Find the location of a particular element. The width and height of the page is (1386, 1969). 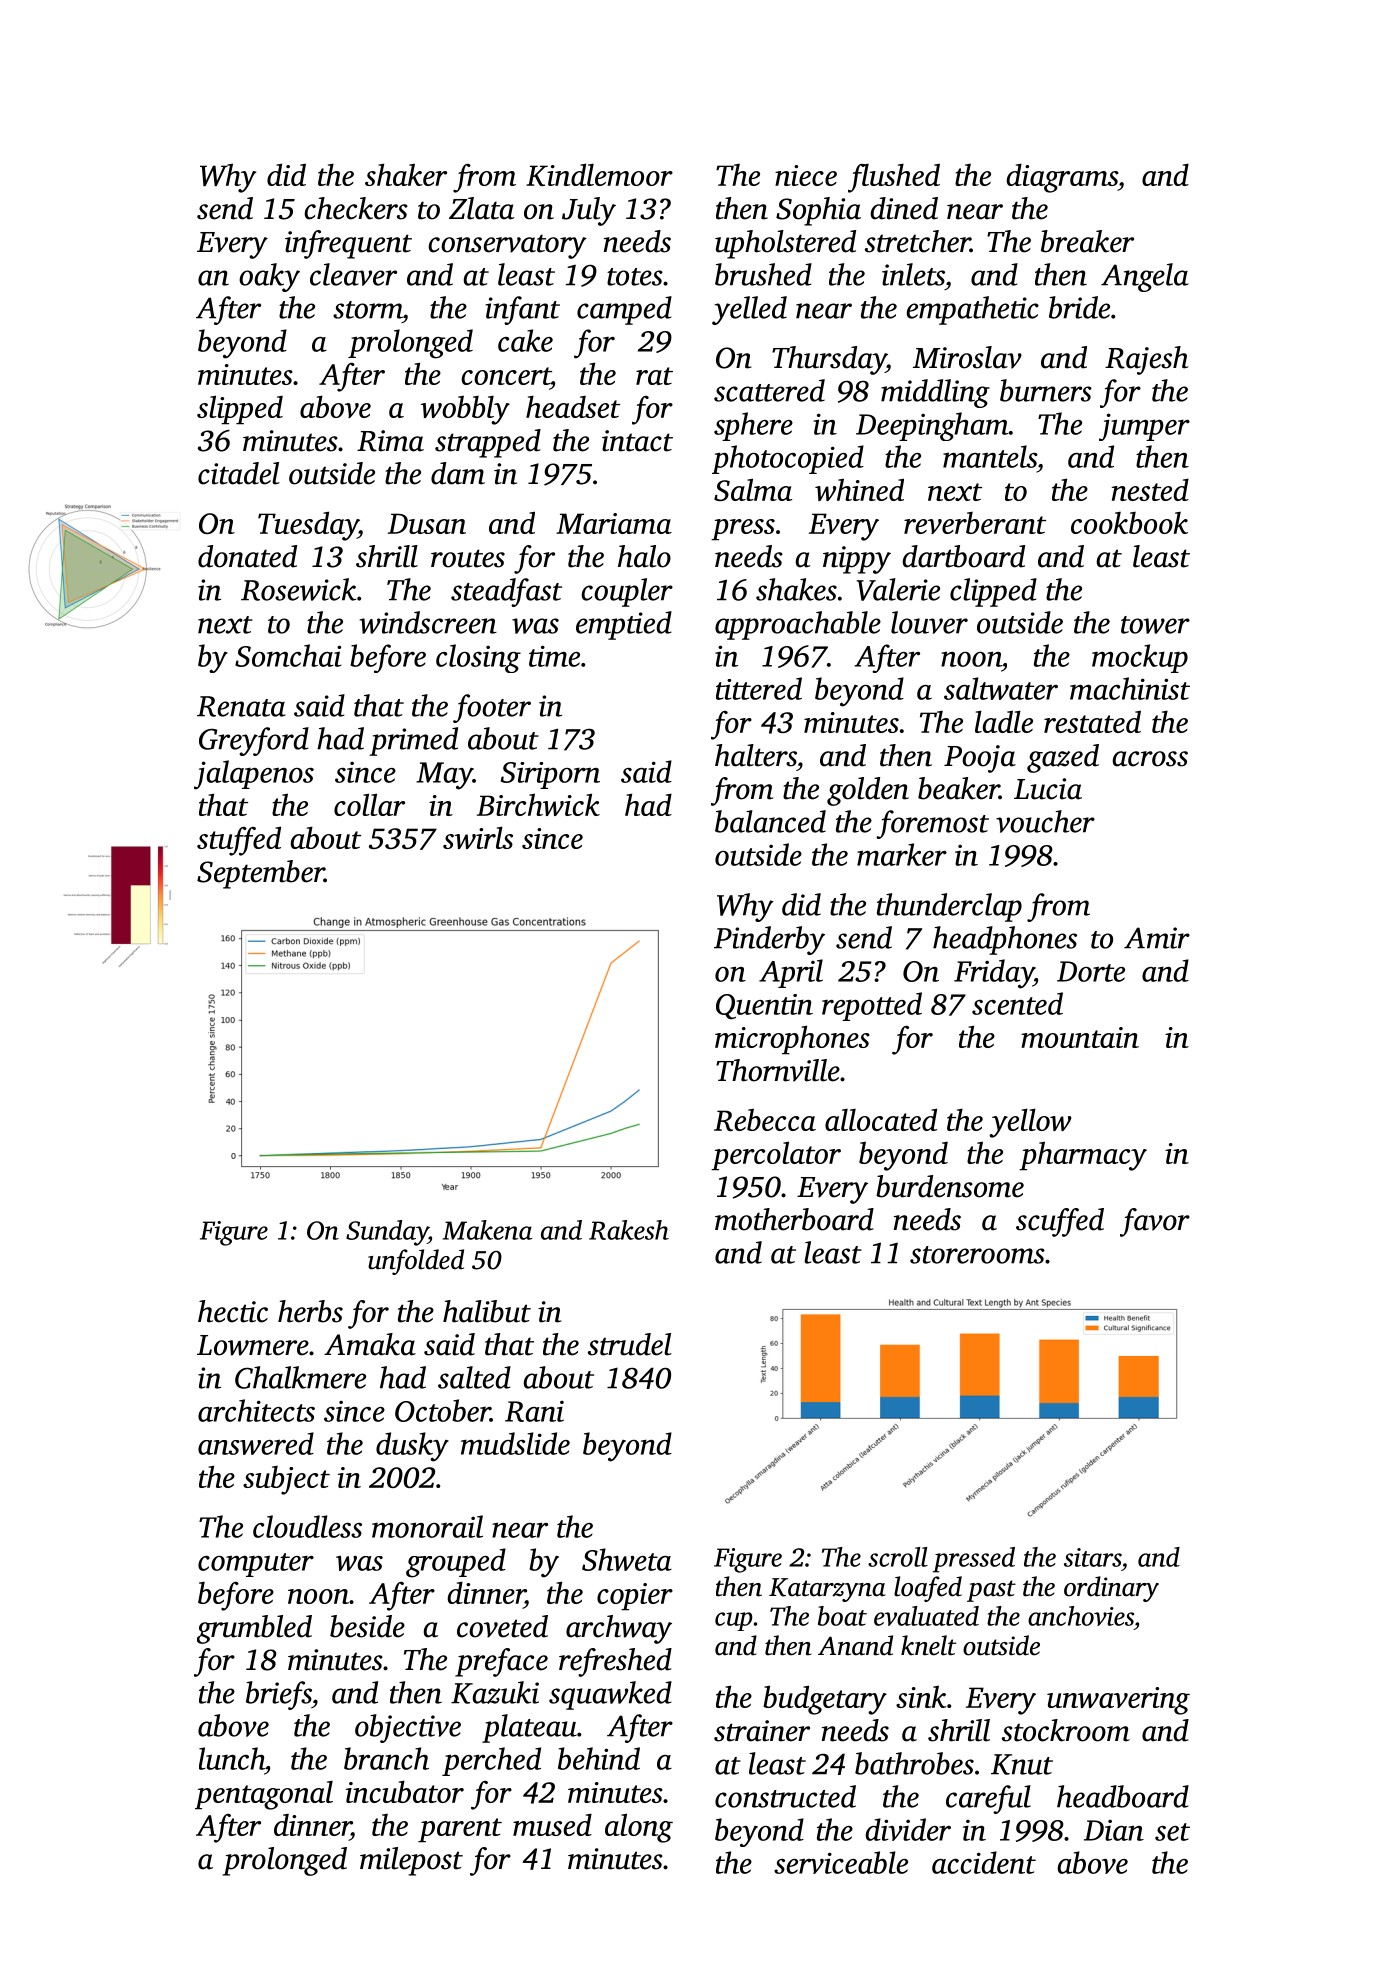

swirls is located at coordinates (478, 837).
